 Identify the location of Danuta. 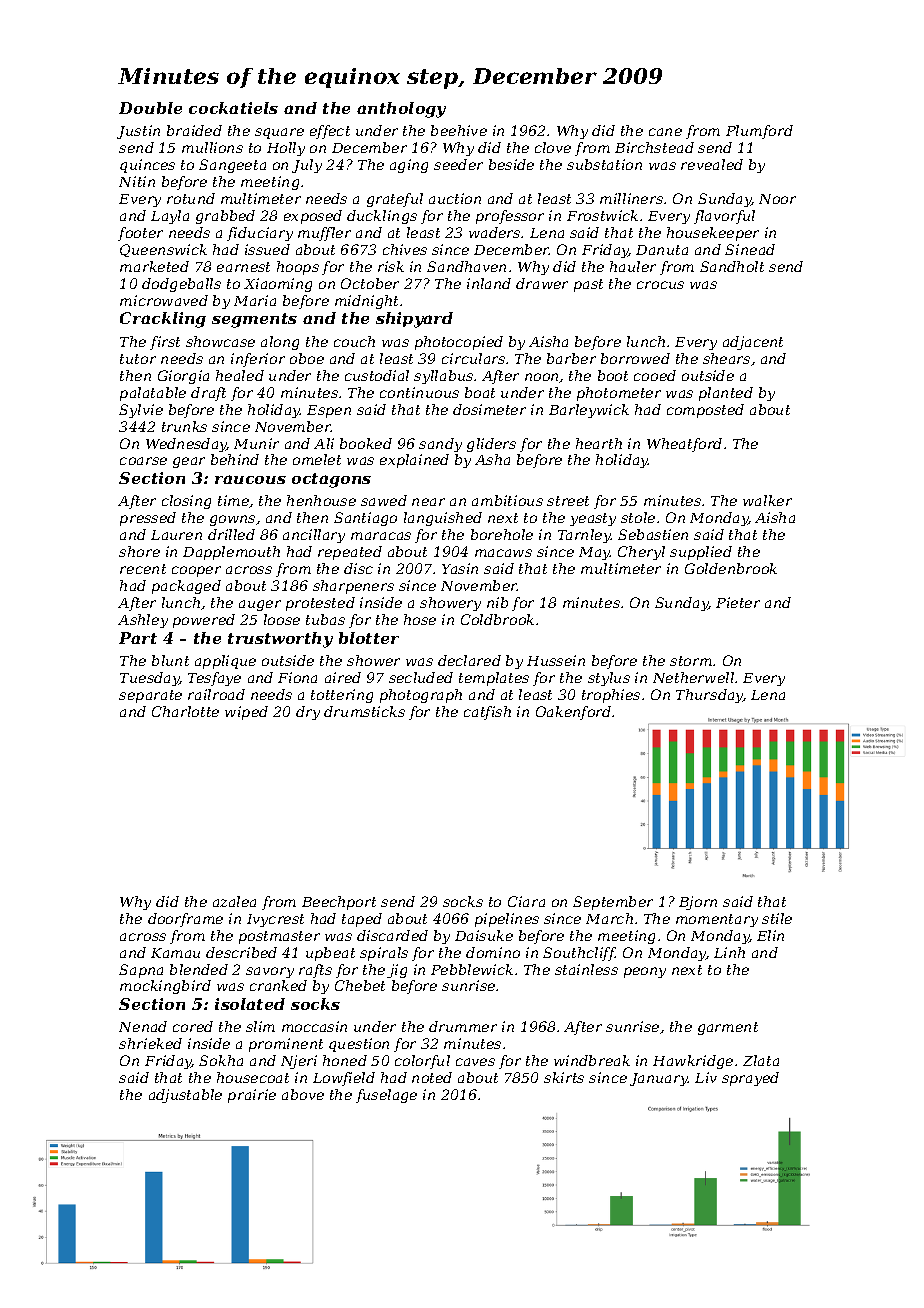
(662, 250).
